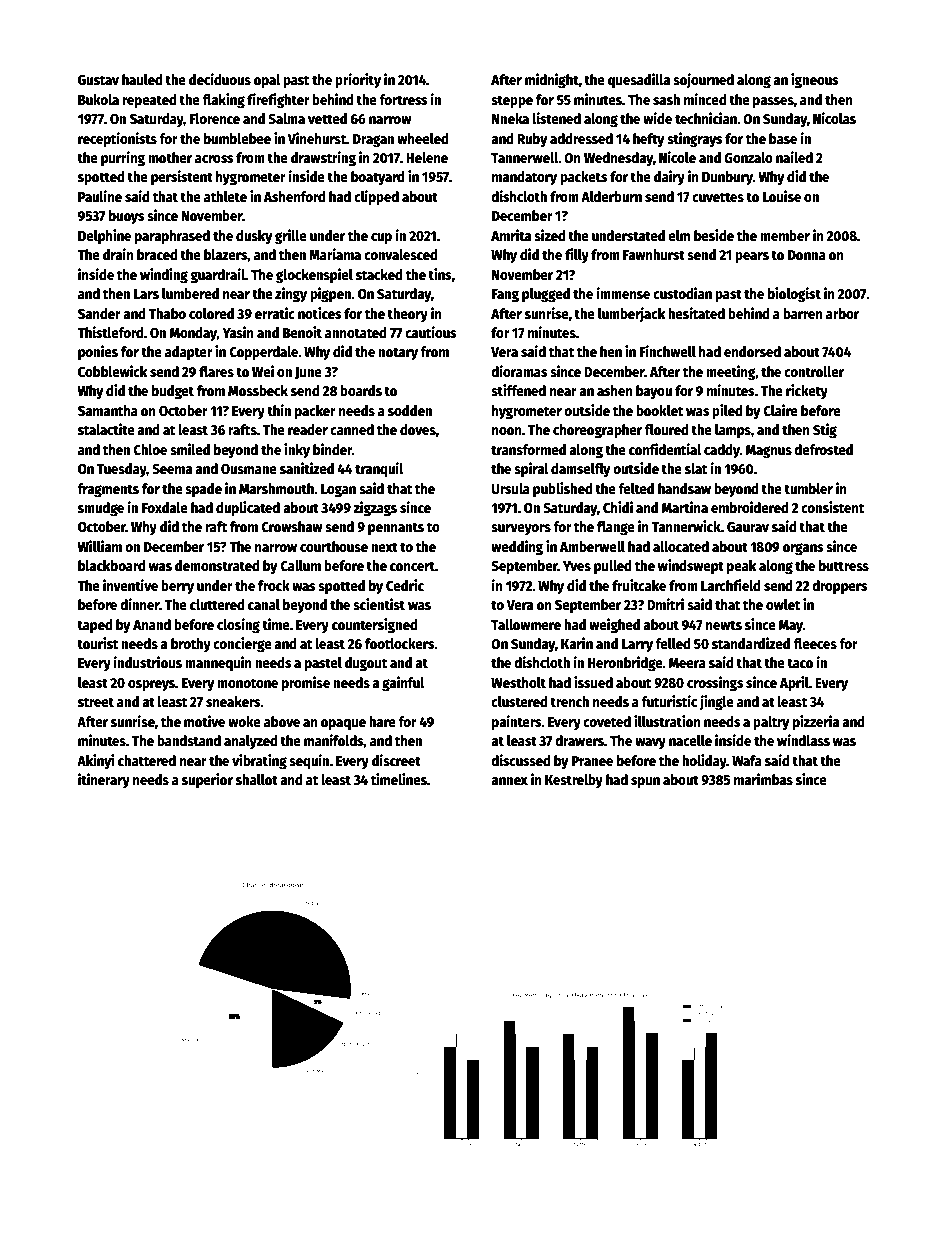 This screenshot has height=1233, width=952. What do you see at coordinates (264, 604) in the screenshot?
I see `canal` at bounding box center [264, 604].
